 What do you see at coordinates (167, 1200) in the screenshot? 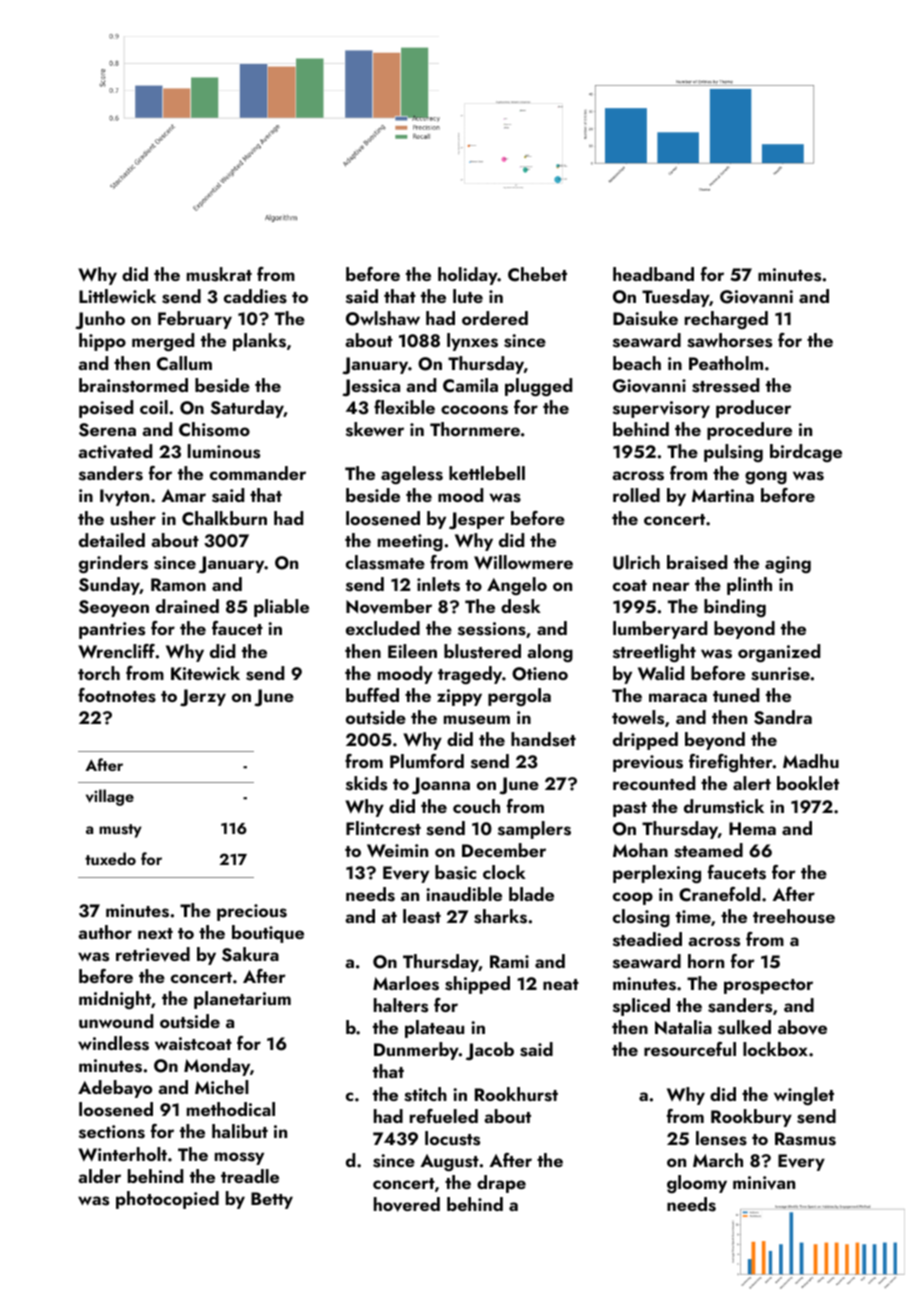
I see `photocopied` at bounding box center [167, 1200].
